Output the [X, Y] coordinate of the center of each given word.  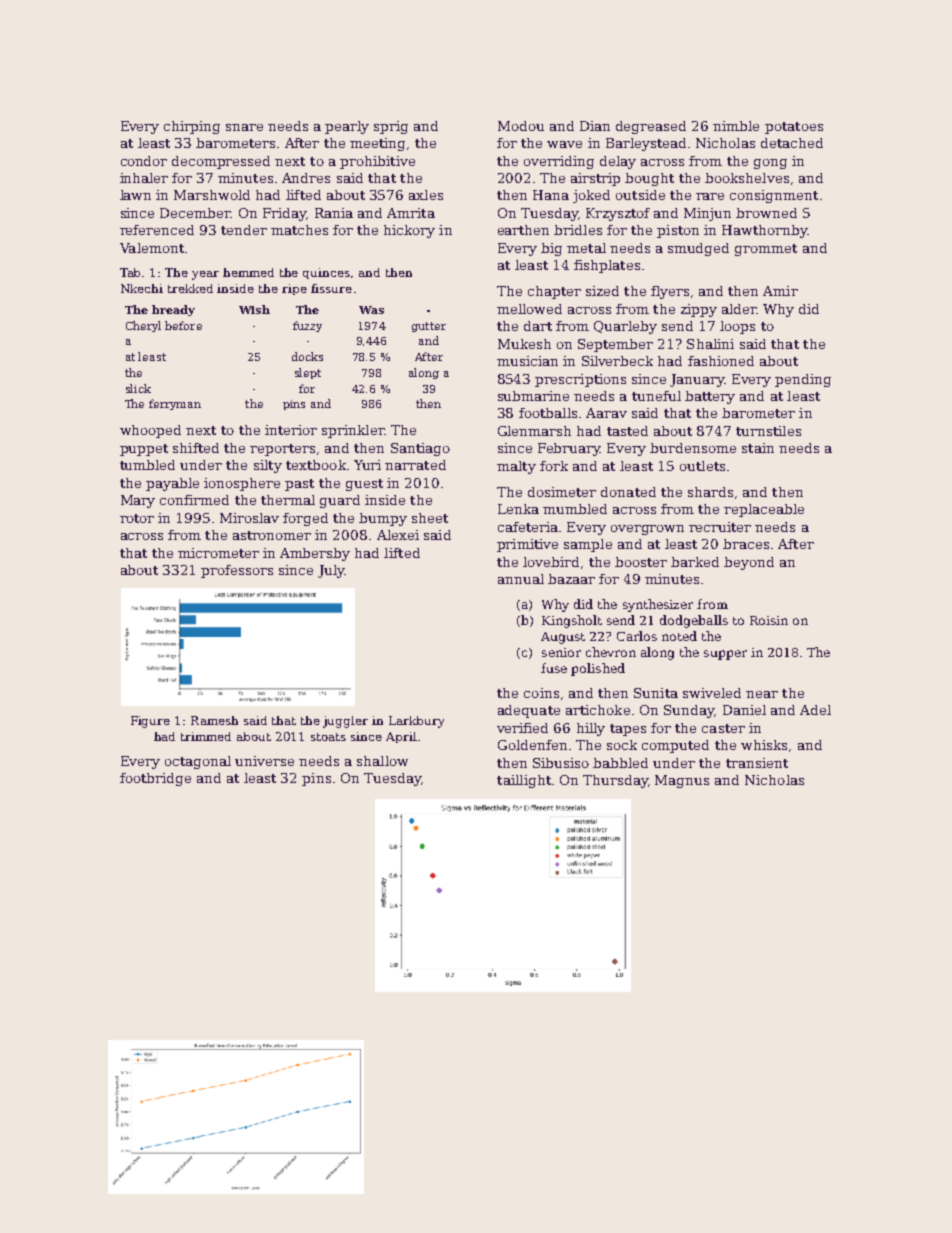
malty [516, 467]
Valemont [152, 248]
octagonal [198, 762]
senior [561, 652]
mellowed [529, 309]
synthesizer [658, 605]
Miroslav [249, 518]
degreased [651, 127]
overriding [559, 162]
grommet [766, 250]
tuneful [656, 396]
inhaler [144, 178]
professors [237, 571]
